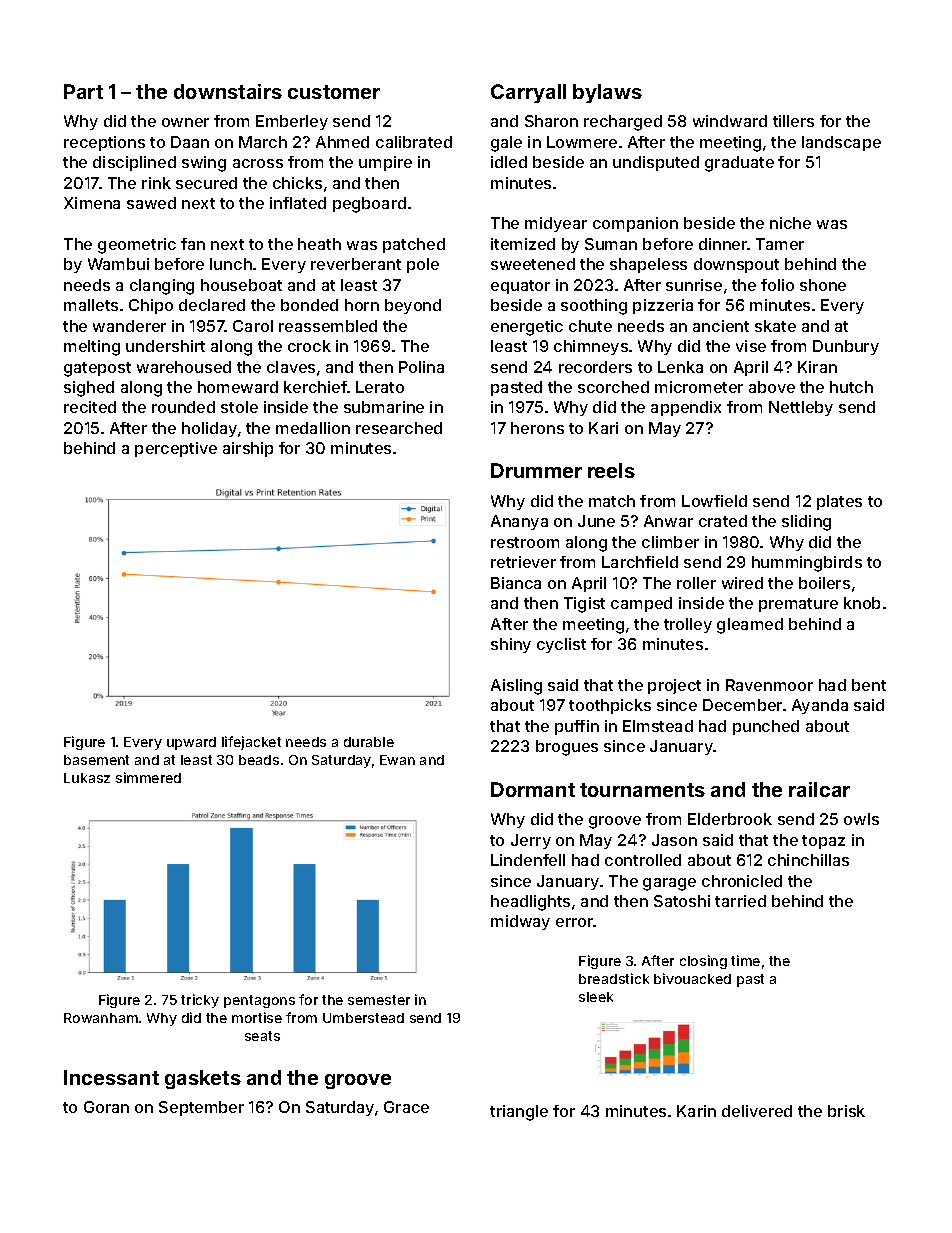 The height and width of the screenshot is (1233, 952). Describe the element at coordinates (584, 605) in the screenshot. I see `Tigist` at that location.
